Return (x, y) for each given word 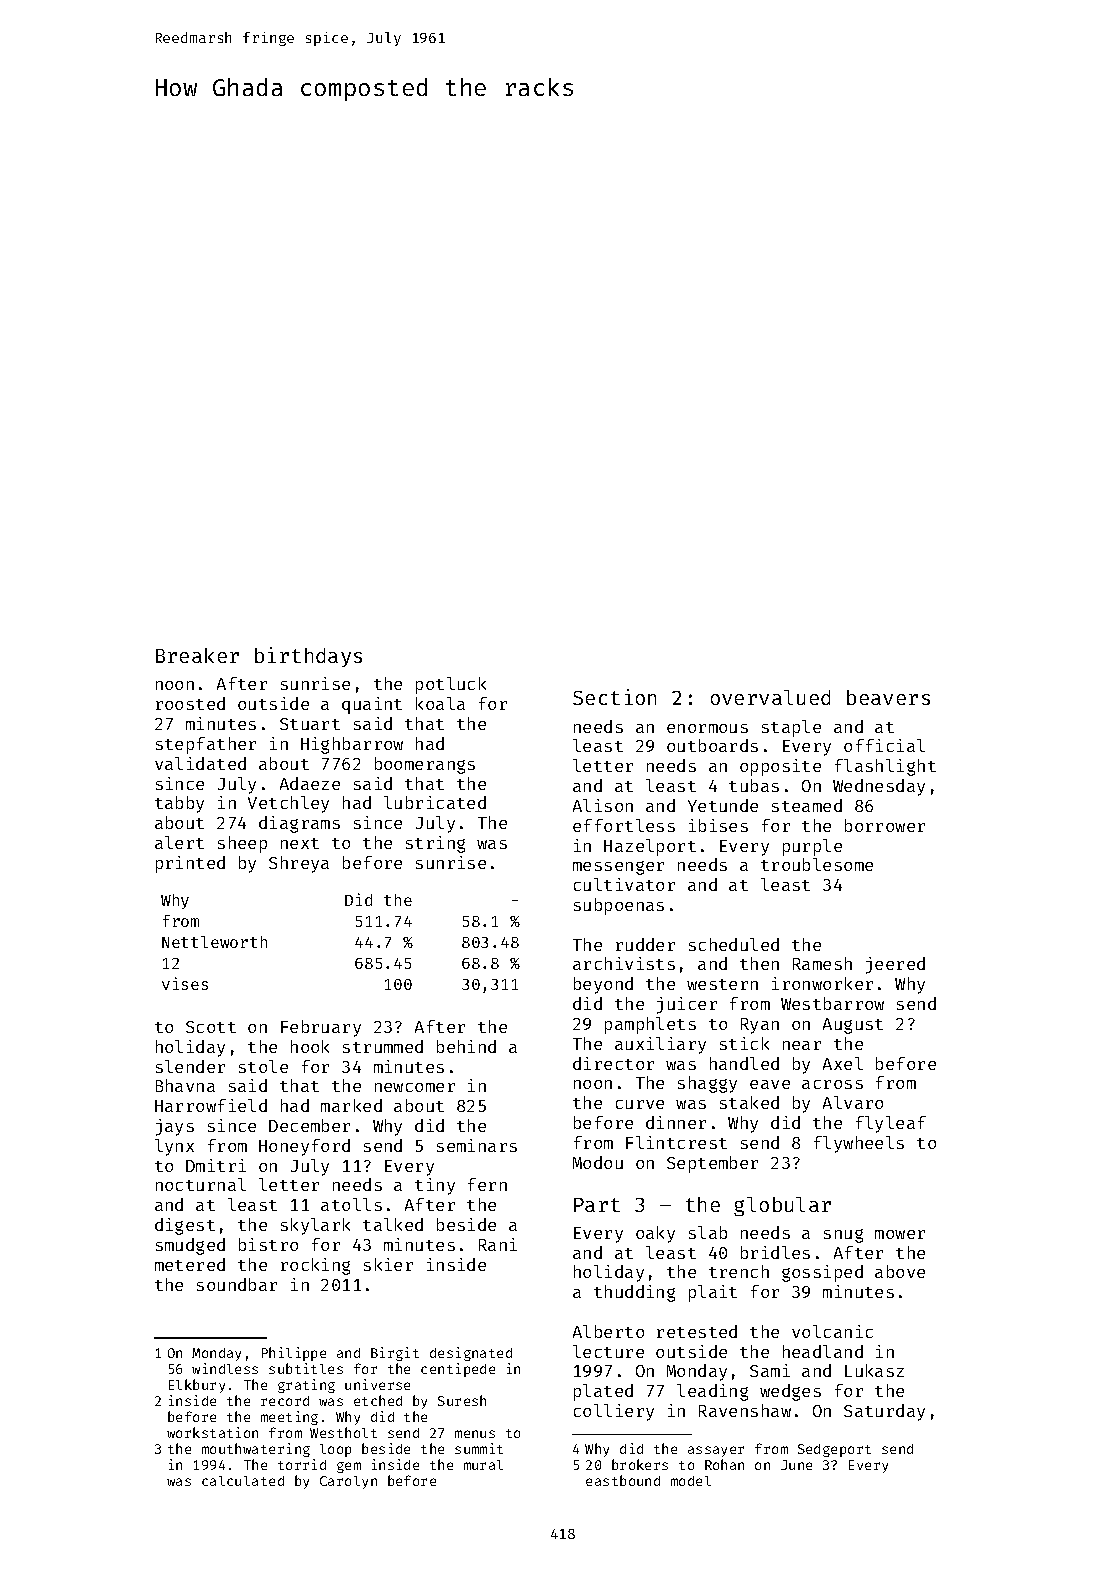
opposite (780, 767)
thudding (634, 1293)
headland (823, 1351)
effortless (624, 825)
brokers (640, 1464)
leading (712, 1392)
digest (185, 1226)
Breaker (197, 655)
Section (614, 697)
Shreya (299, 864)
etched (378, 1400)
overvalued (770, 697)
